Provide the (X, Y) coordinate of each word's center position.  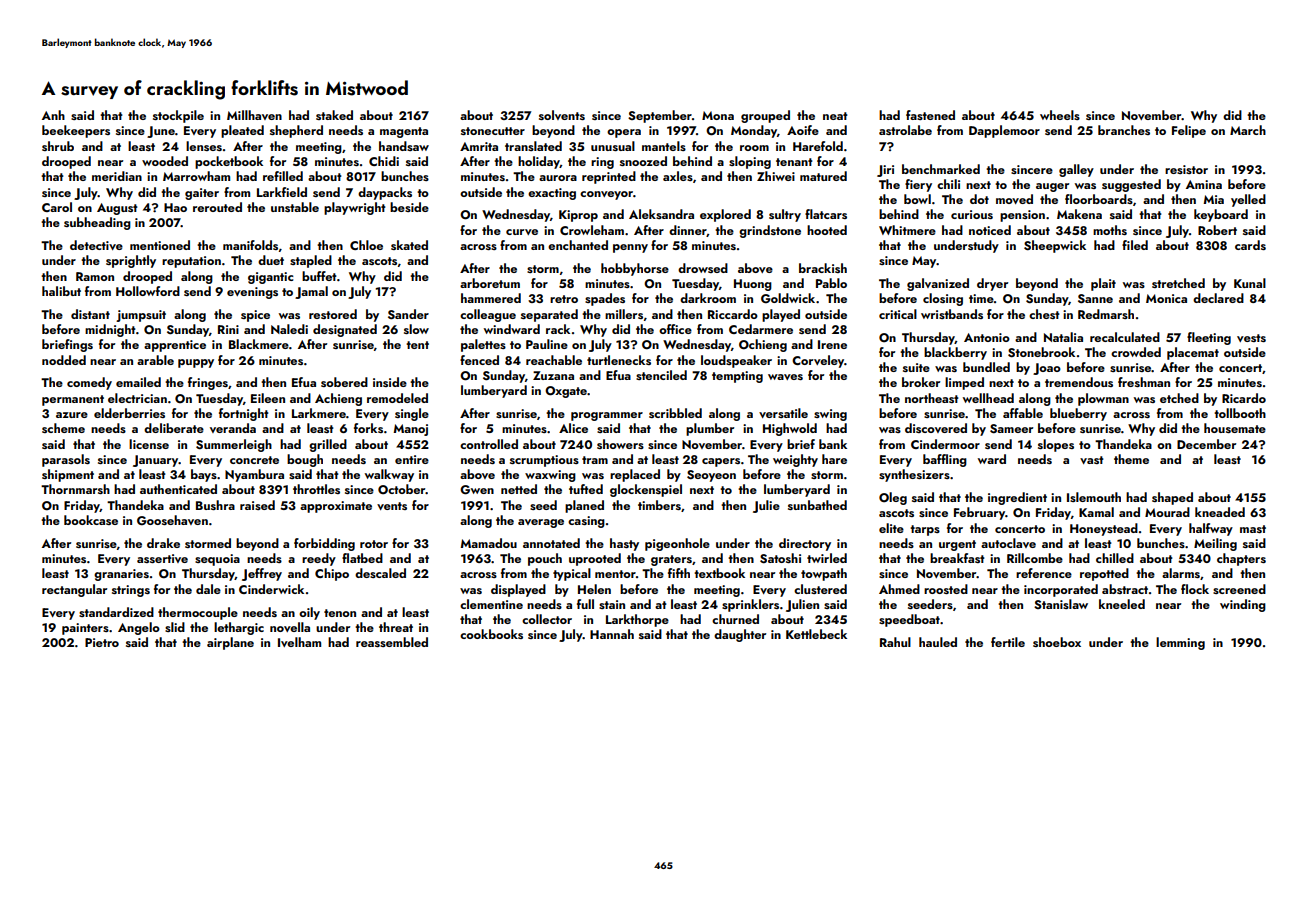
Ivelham (299, 642)
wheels (1060, 115)
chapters (1241, 559)
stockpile (178, 116)
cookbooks (491, 634)
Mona (718, 115)
